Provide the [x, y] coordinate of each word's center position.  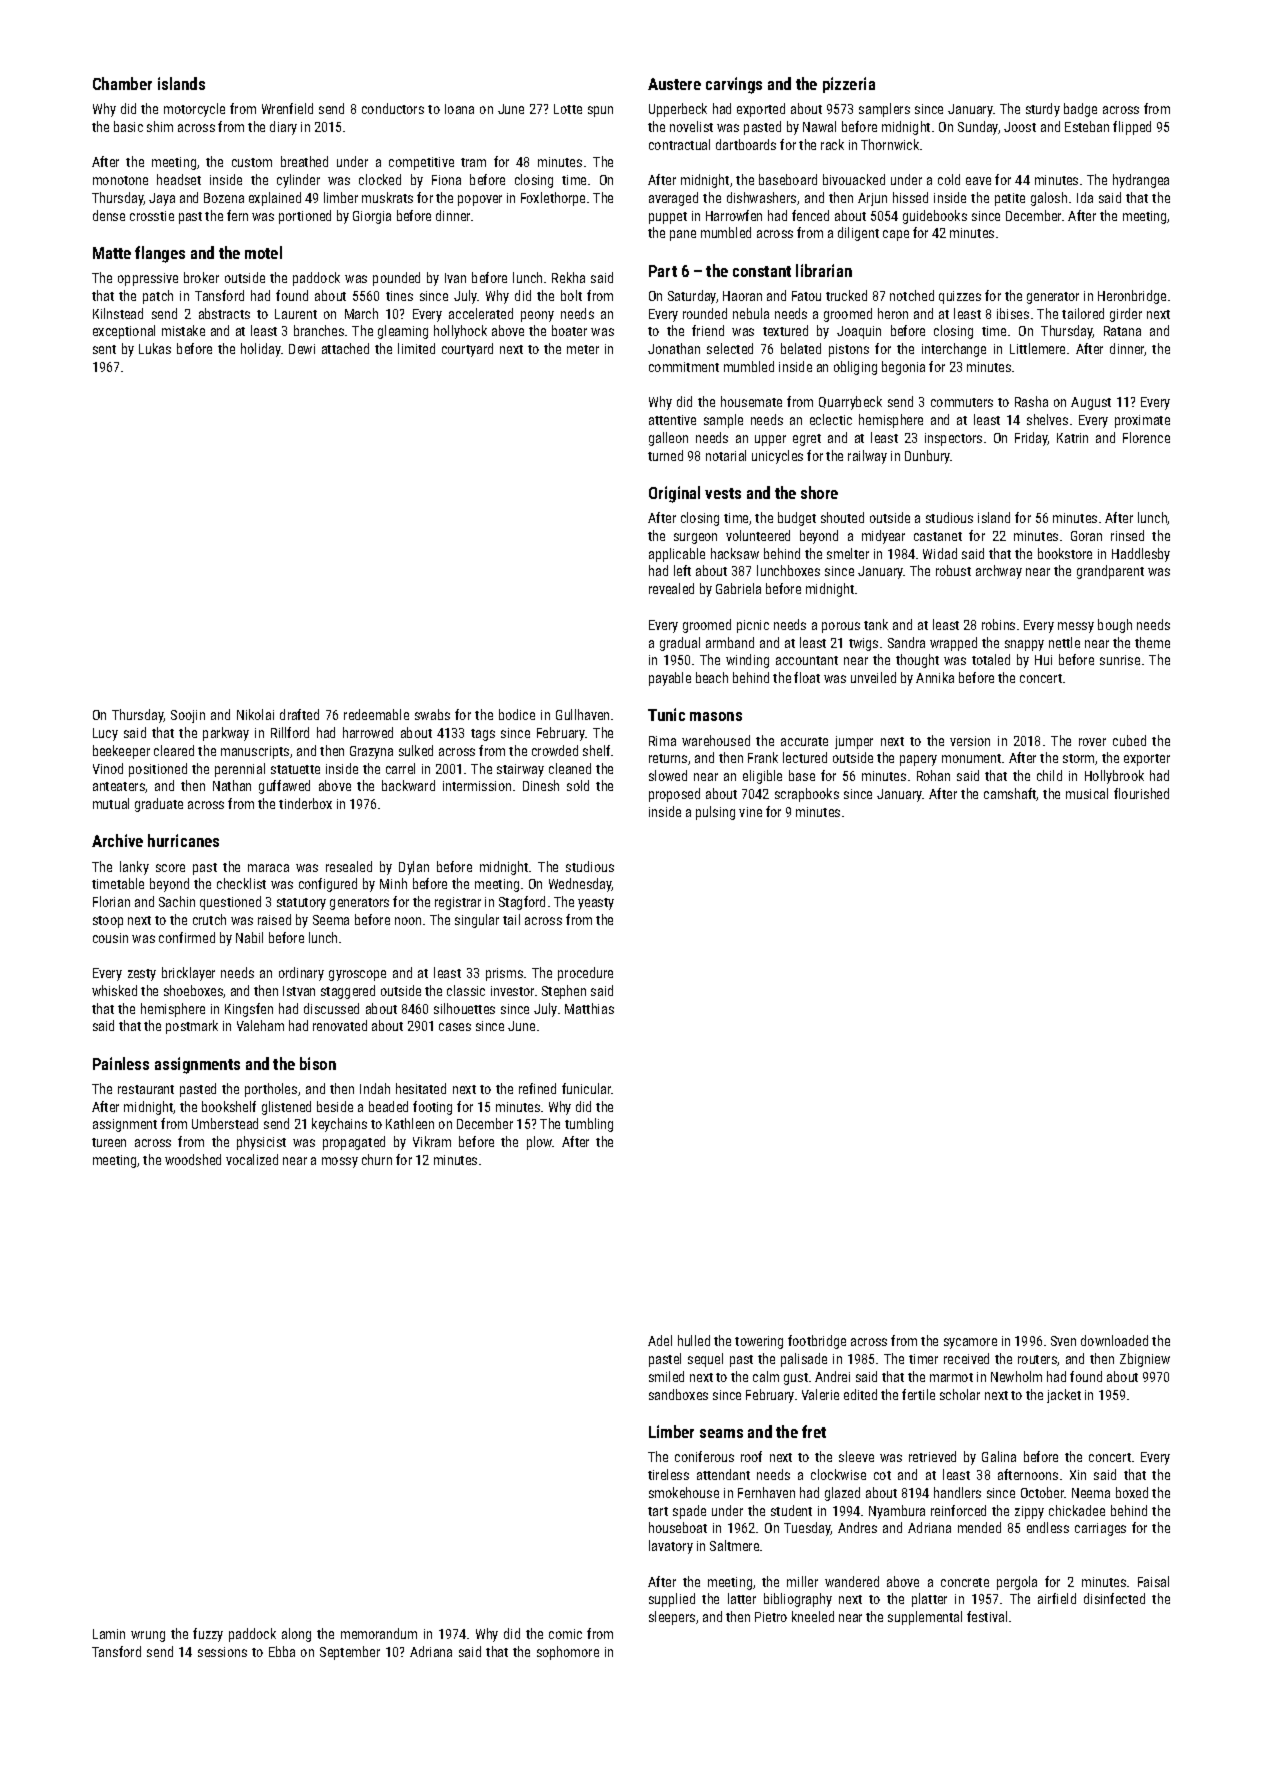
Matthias [589, 1008]
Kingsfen [249, 1010]
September [350, 1653]
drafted [299, 714]
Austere [674, 84]
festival [987, 1616]
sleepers [672, 1618]
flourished [1141, 793]
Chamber [122, 83]
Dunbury [928, 457]
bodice [517, 714]
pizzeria [849, 85]
